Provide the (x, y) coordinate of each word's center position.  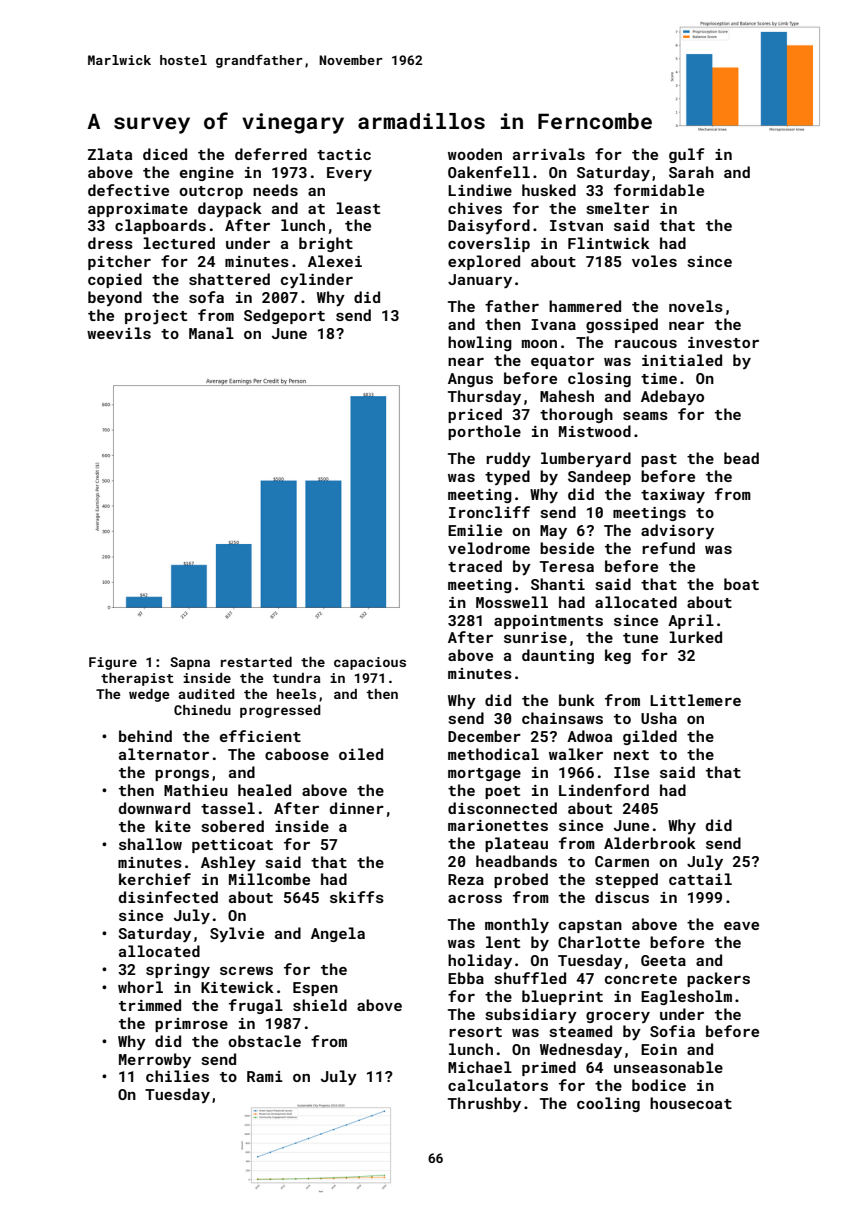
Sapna (190, 663)
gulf (687, 155)
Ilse (631, 772)
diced (165, 154)
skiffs (357, 897)
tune (640, 638)
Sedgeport (284, 316)
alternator (164, 754)
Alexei (335, 261)
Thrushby (484, 1105)
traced (475, 566)
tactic (344, 154)
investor (723, 342)
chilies (177, 1076)
